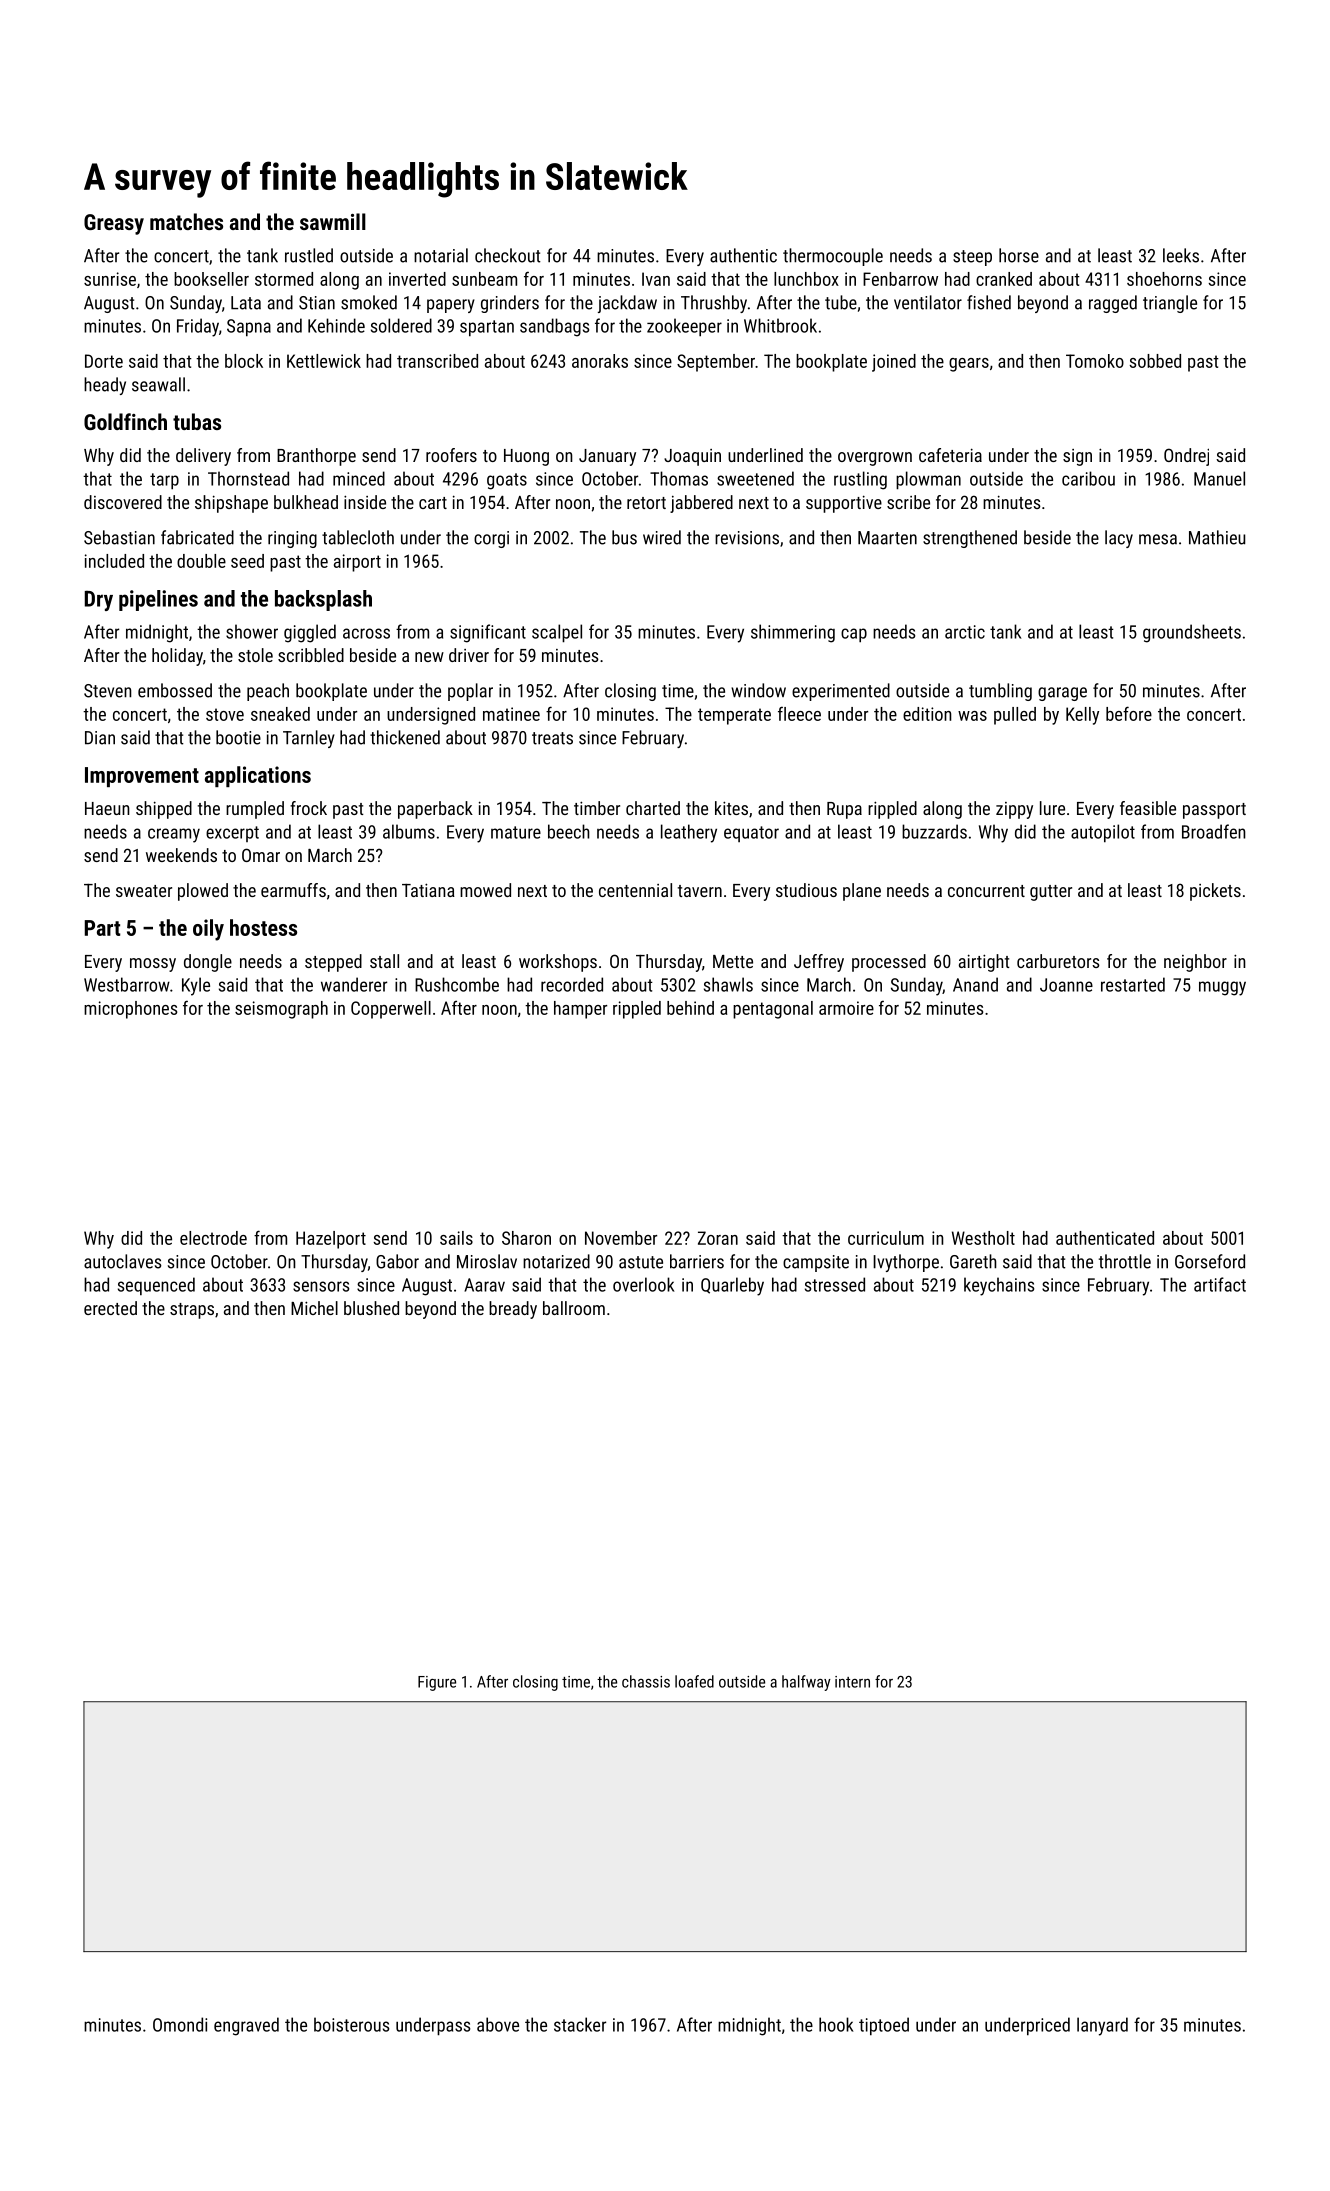 The height and width of the document is (2191, 1330). What do you see at coordinates (1015, 716) in the document?
I see `pulled` at bounding box center [1015, 716].
